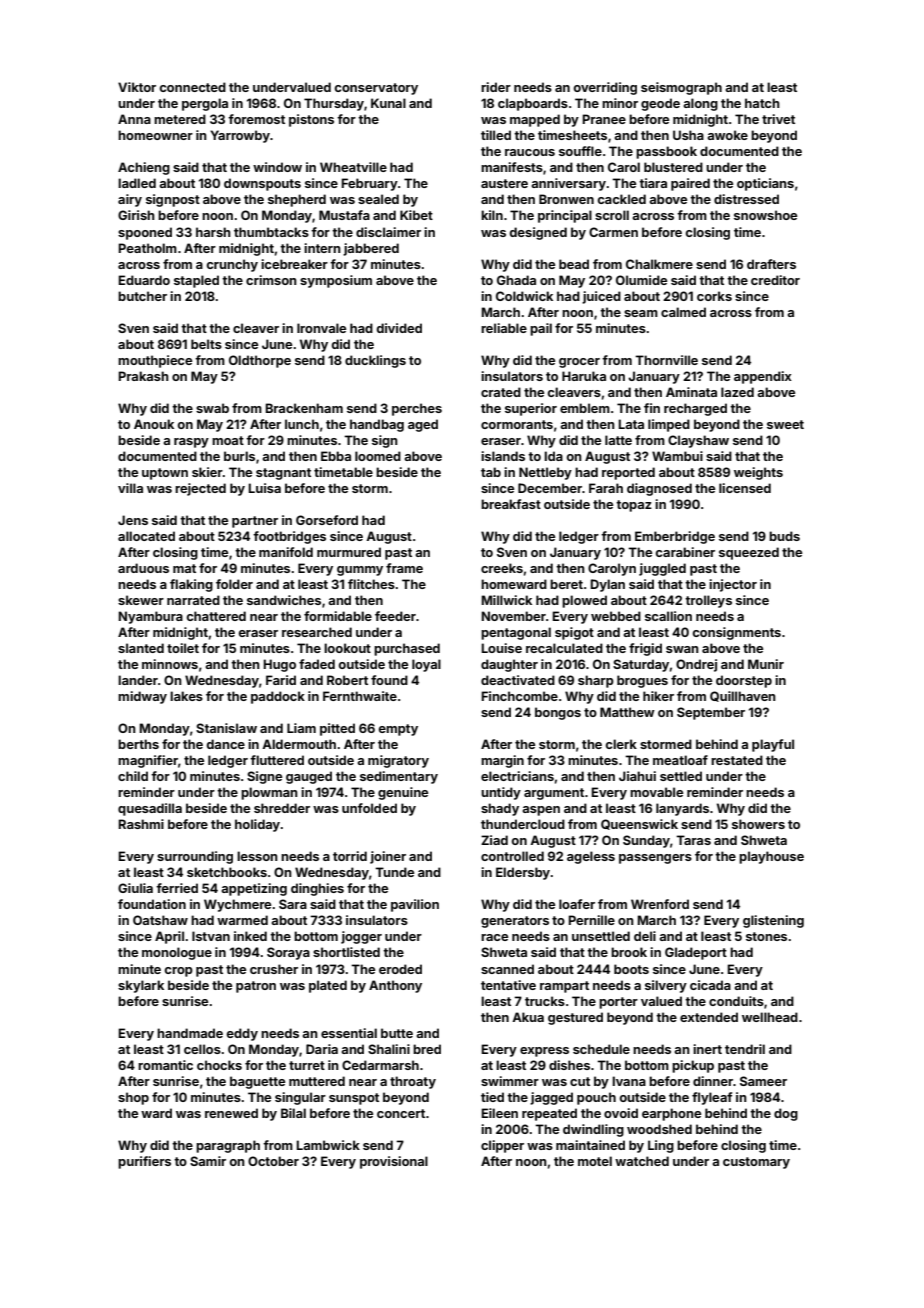 The width and height of the screenshot is (924, 1308). I want to click on Rashmi, so click(141, 824).
